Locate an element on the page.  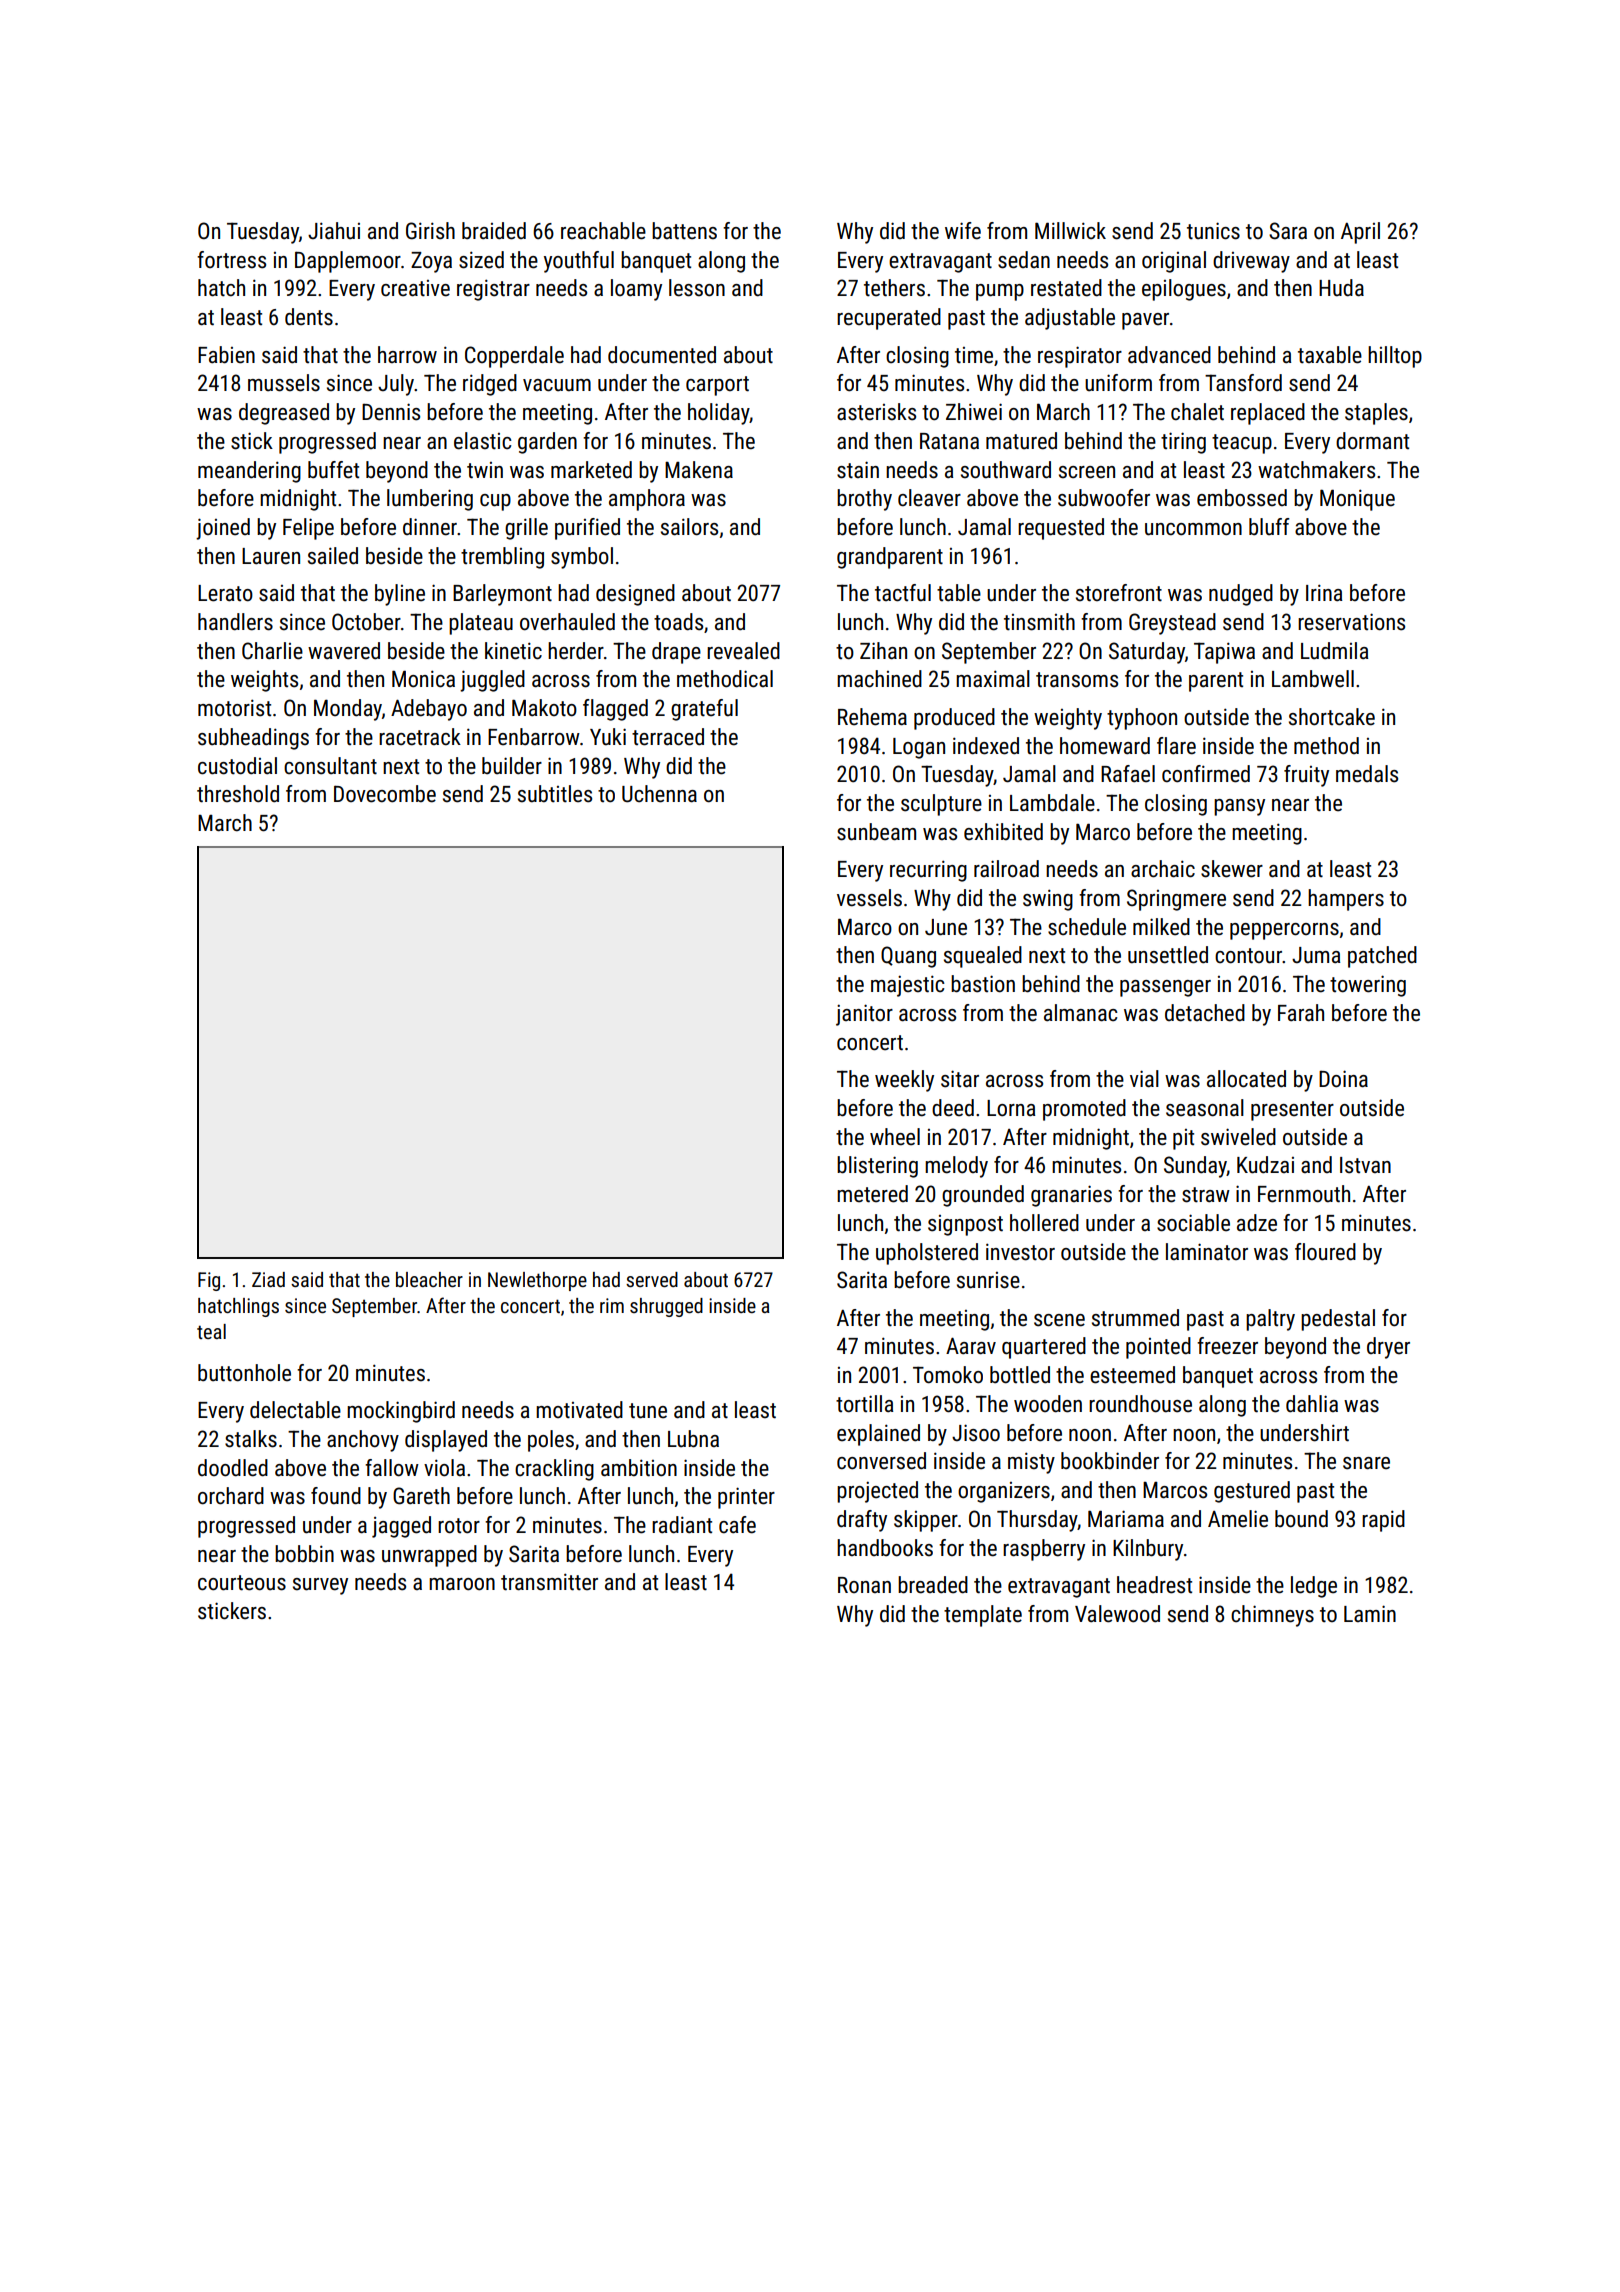
Makena is located at coordinates (699, 470).
